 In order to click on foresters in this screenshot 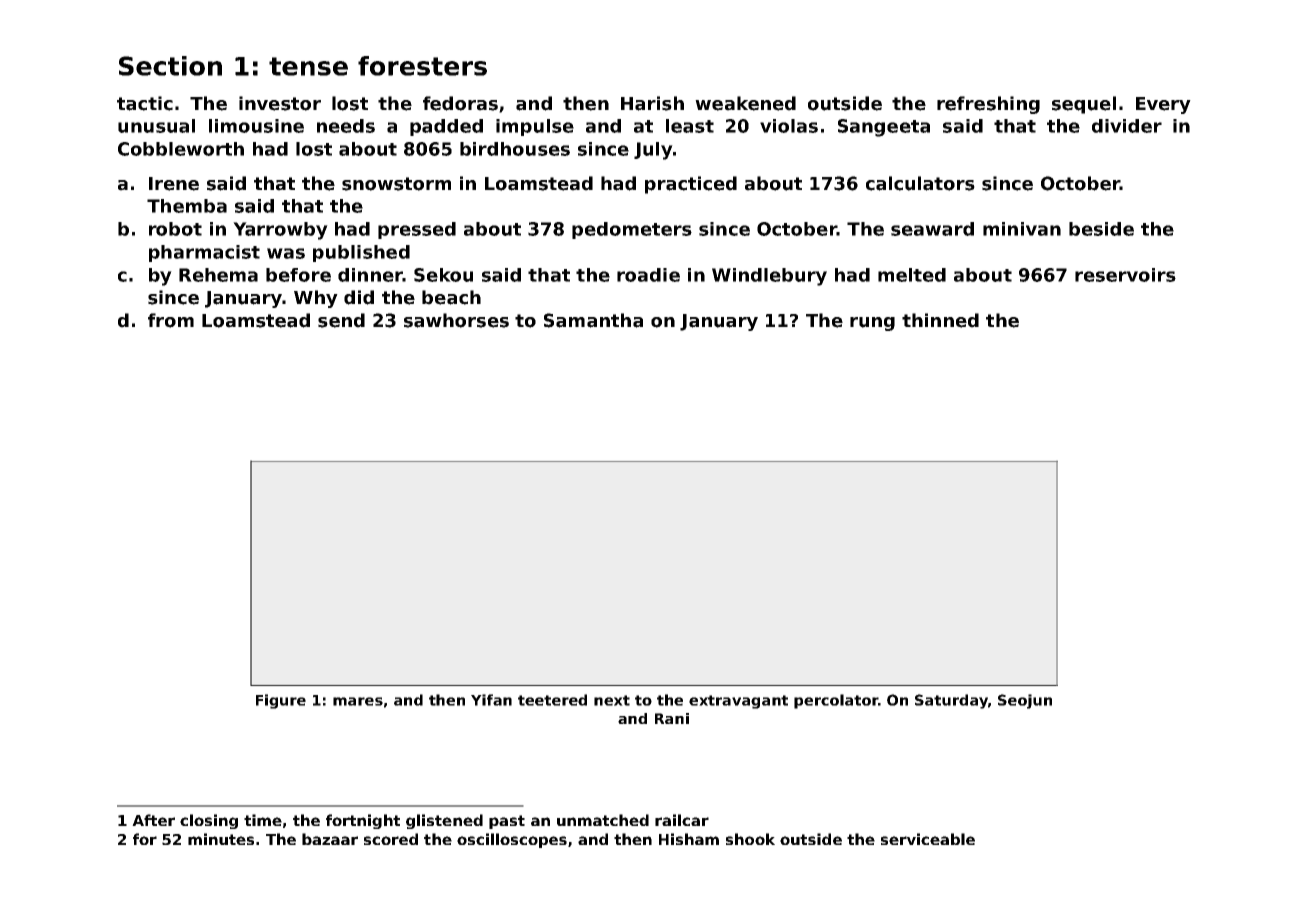, I will do `click(422, 66)`.
